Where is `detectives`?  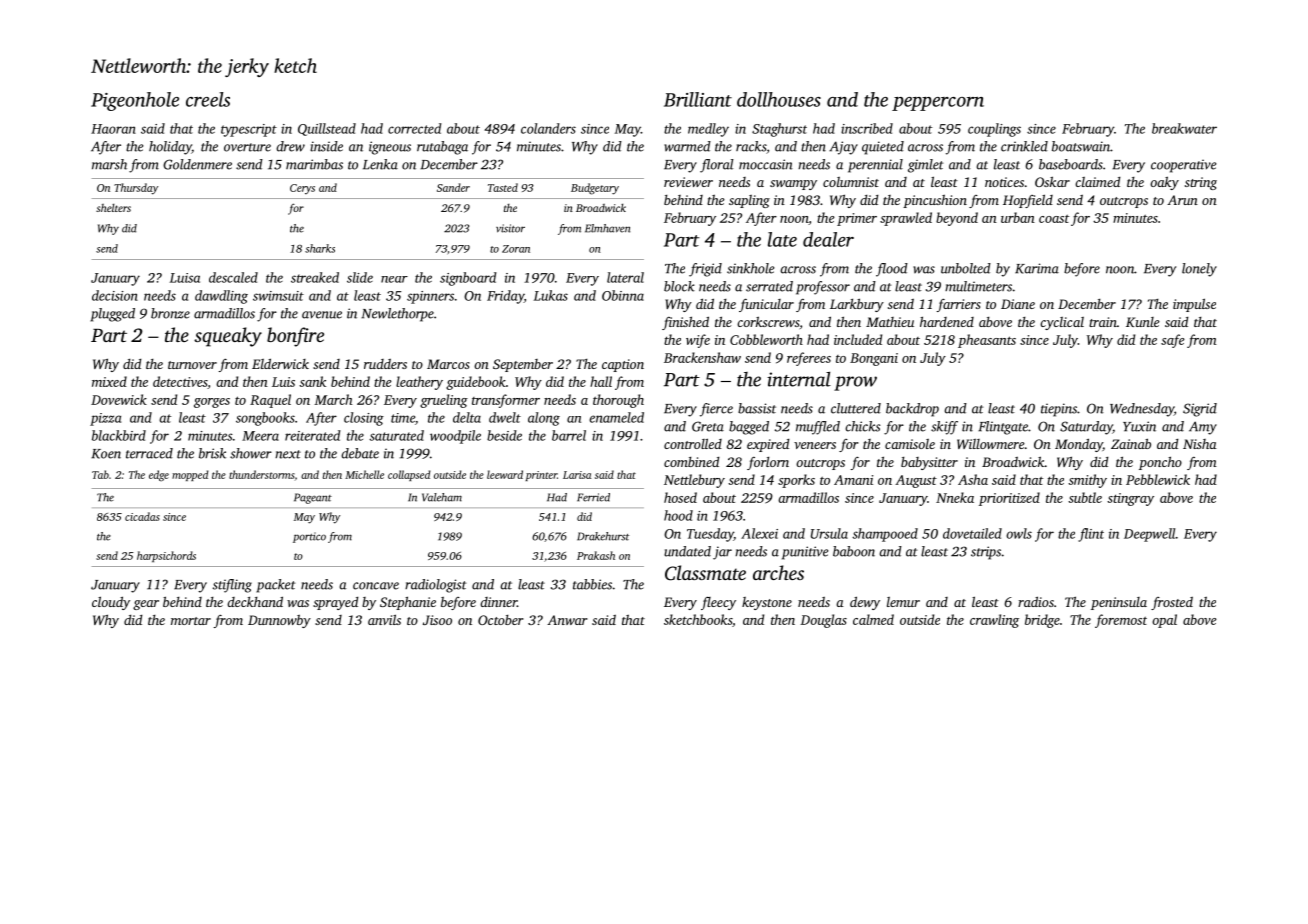
detectives is located at coordinates (180, 381).
